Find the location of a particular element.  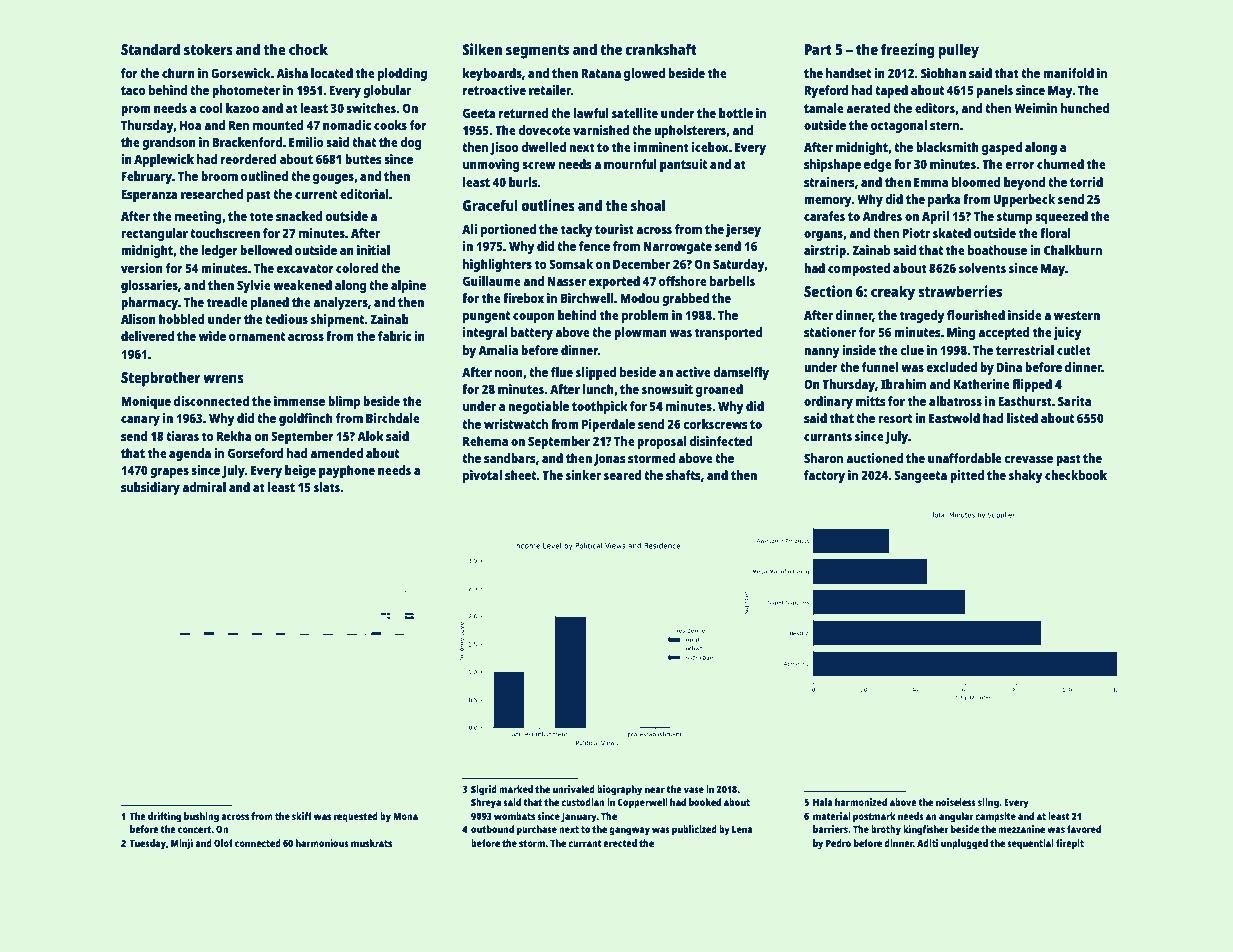

fence is located at coordinates (594, 246).
